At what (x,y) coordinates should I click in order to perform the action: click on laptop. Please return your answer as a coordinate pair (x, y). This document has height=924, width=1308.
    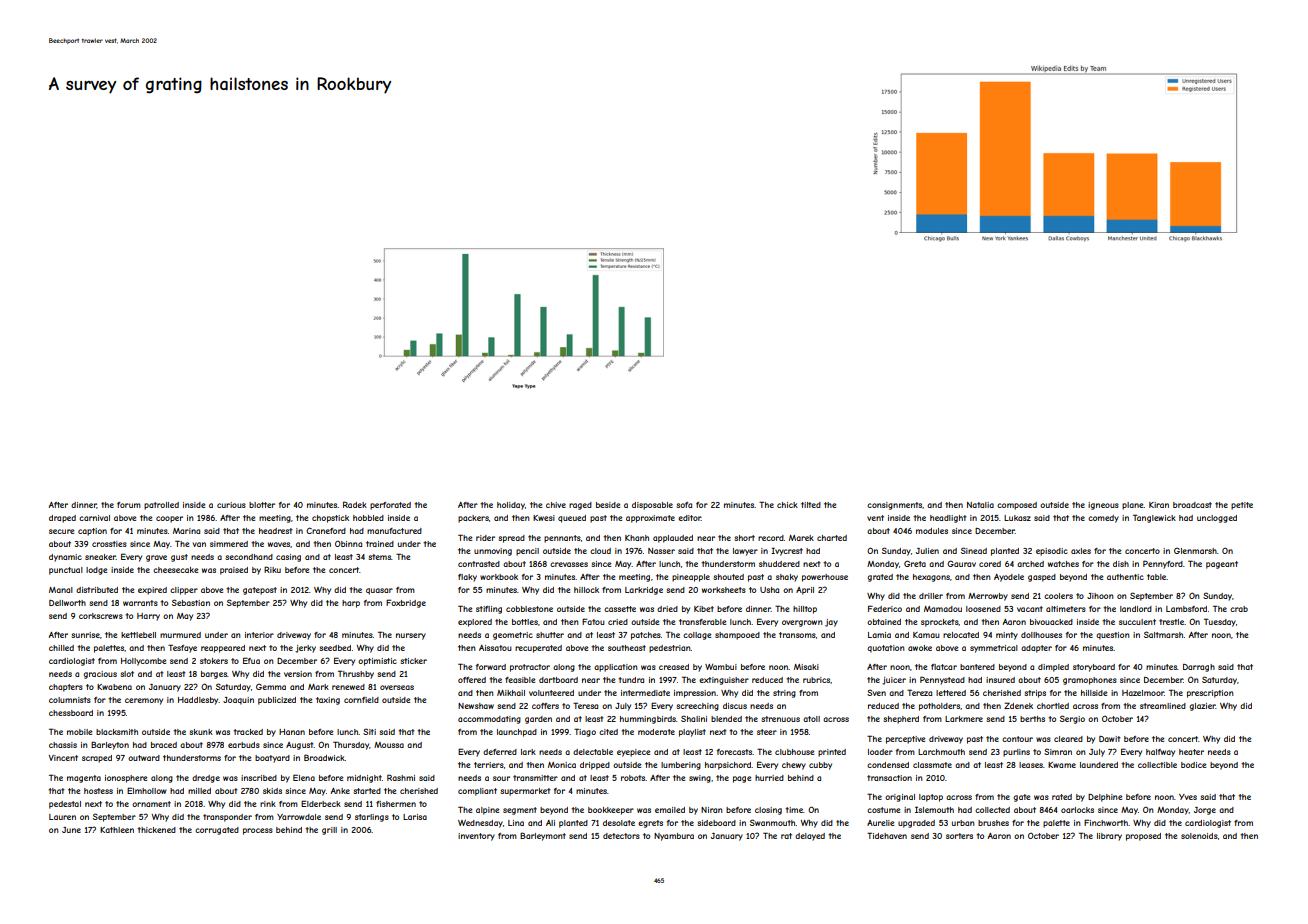
    Looking at the image, I should click on (931, 798).
